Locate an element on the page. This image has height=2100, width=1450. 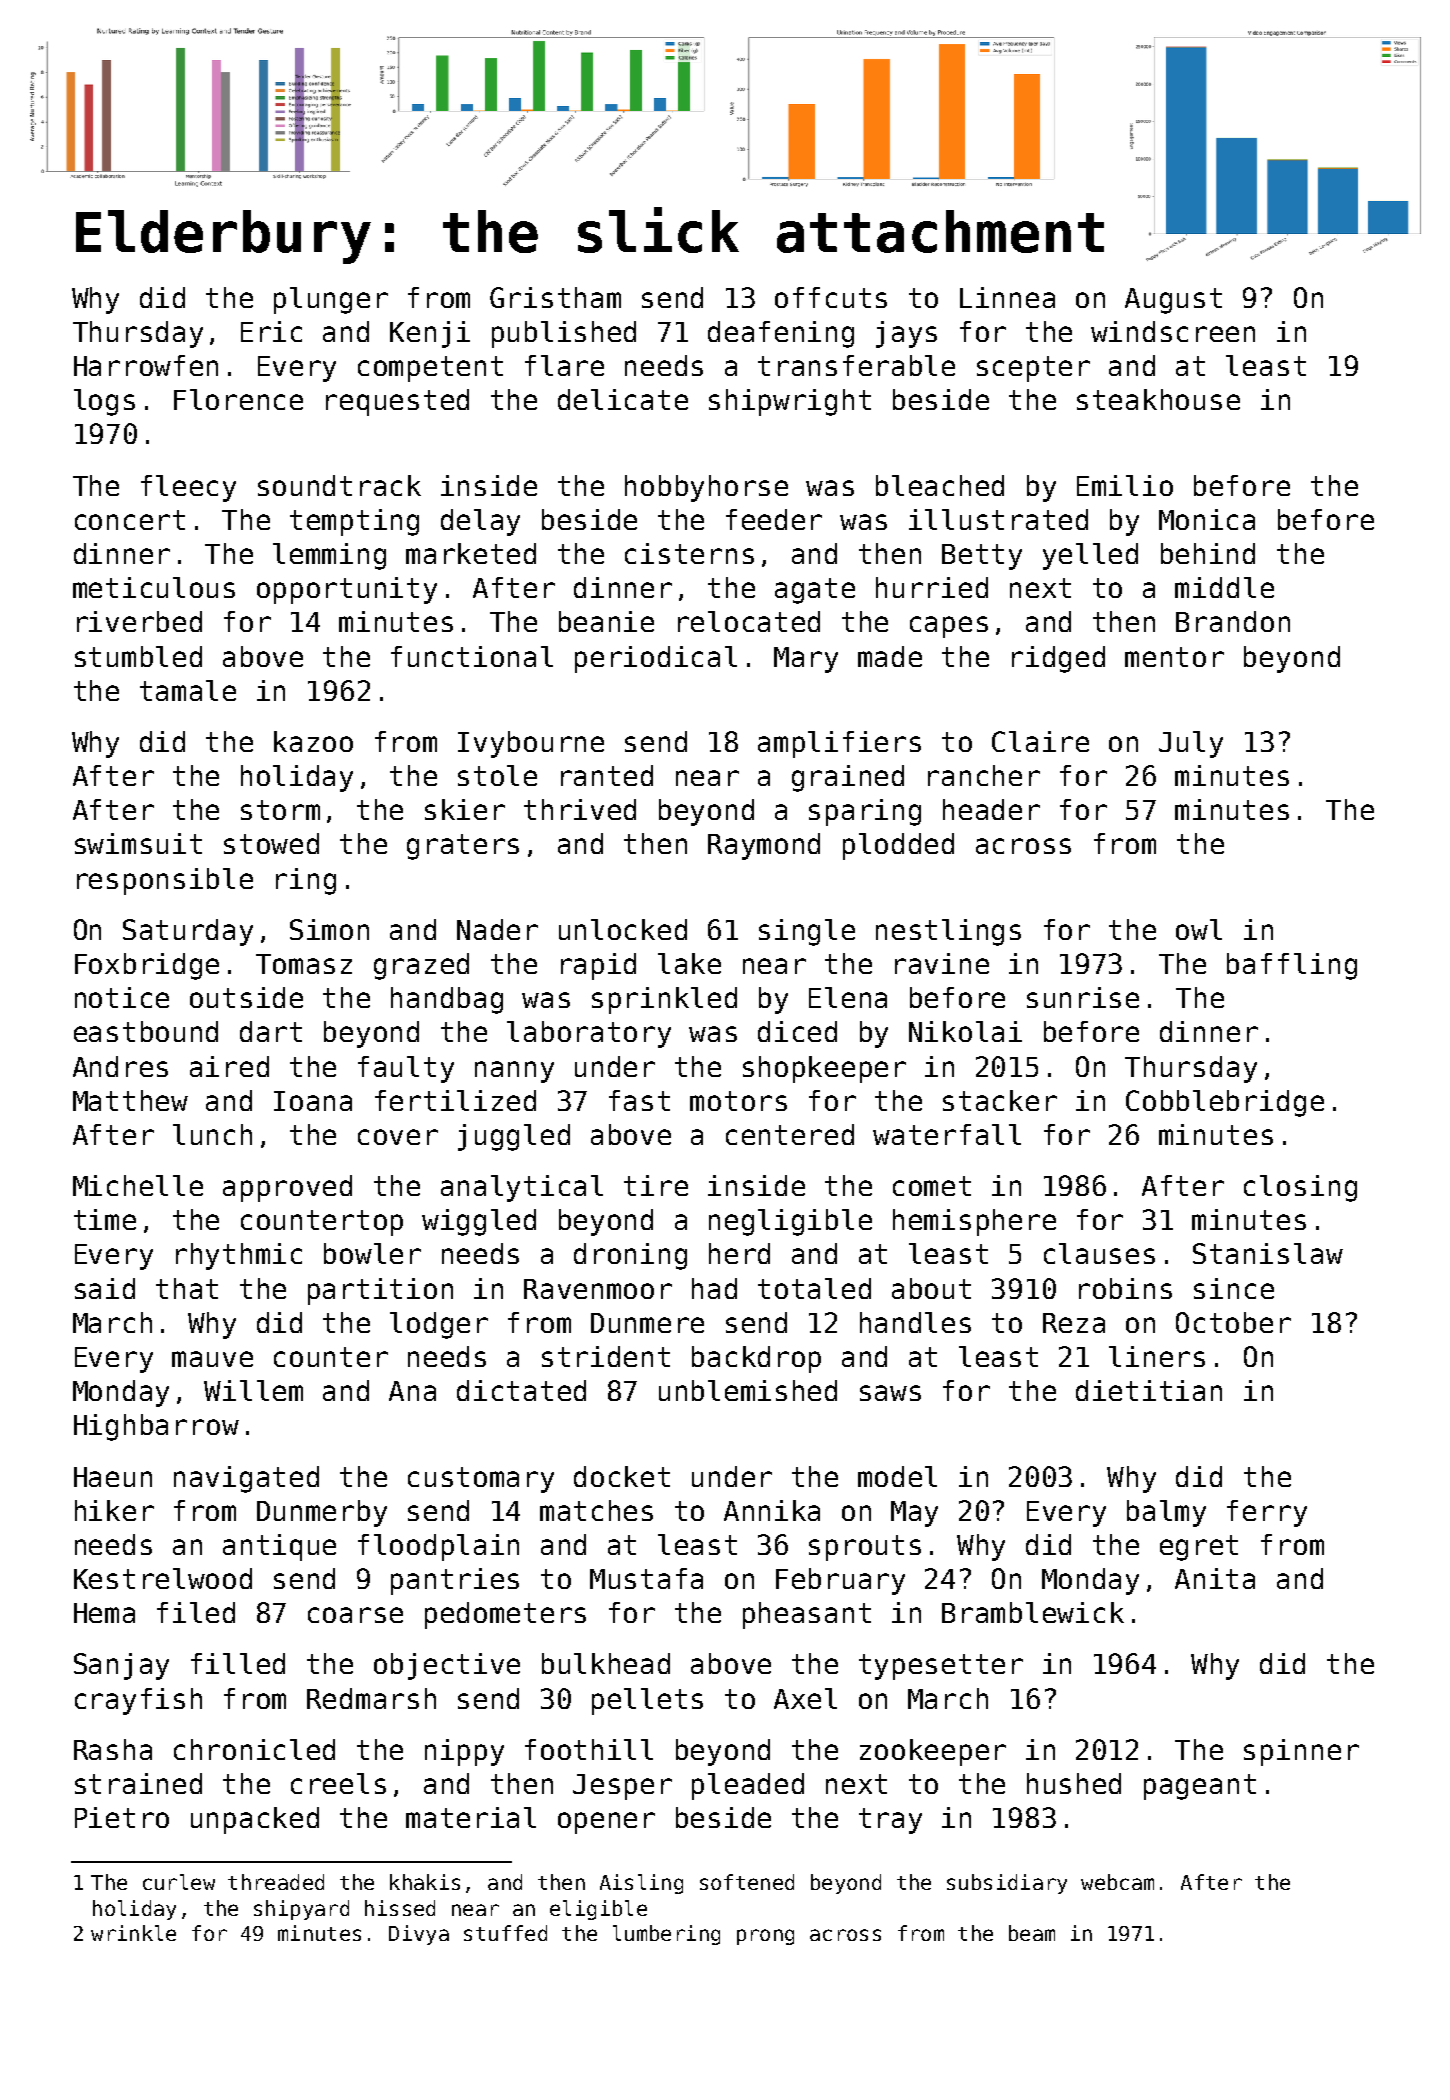
tray is located at coordinates (890, 1821).
